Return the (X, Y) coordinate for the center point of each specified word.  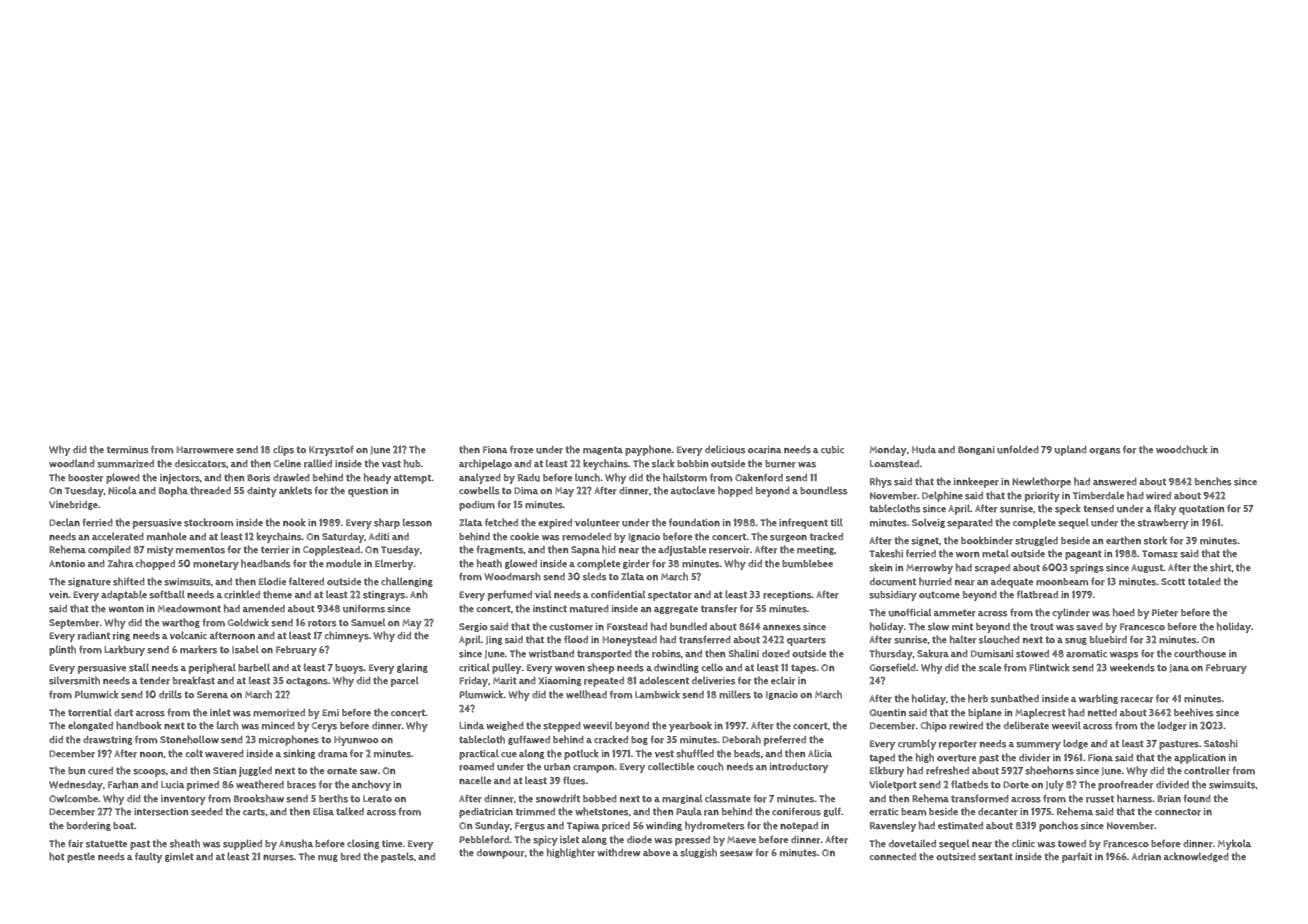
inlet (220, 712)
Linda (471, 725)
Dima (526, 491)
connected (892, 856)
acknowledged (1196, 857)
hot (57, 856)
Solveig (928, 523)
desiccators (200, 464)
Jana (1179, 668)
